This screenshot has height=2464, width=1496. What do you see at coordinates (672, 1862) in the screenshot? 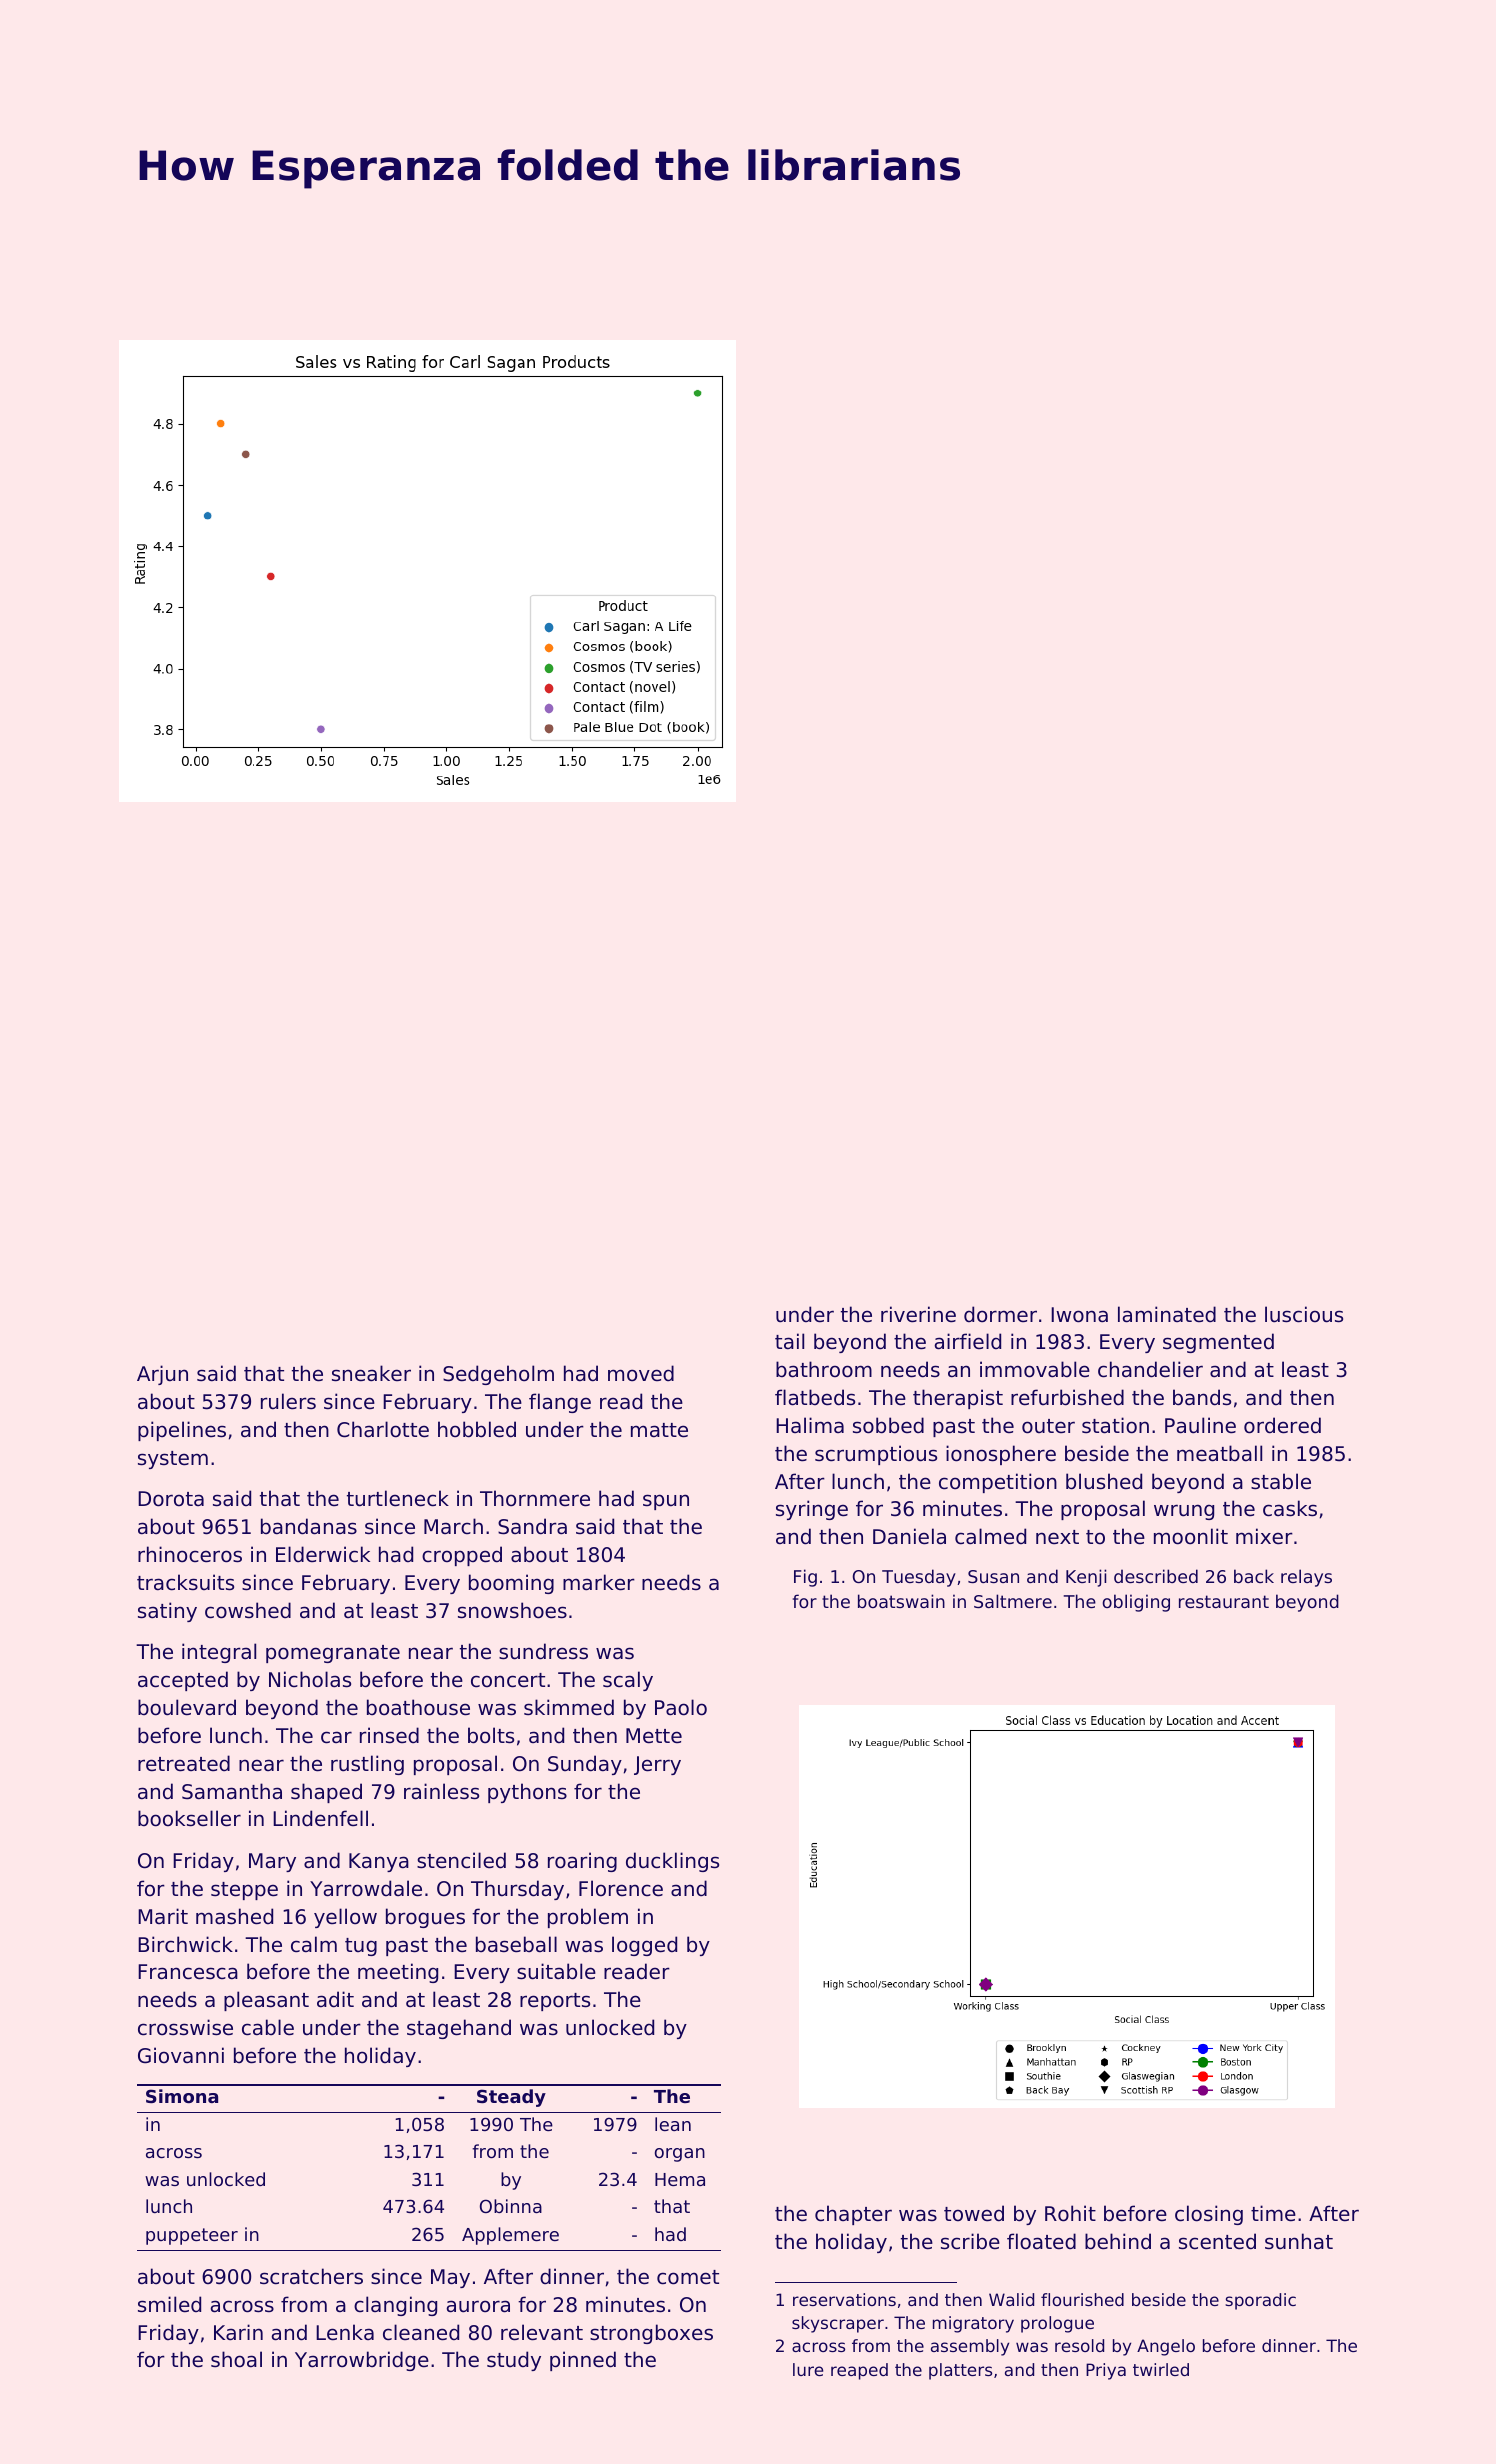
I see `ducklings` at bounding box center [672, 1862].
